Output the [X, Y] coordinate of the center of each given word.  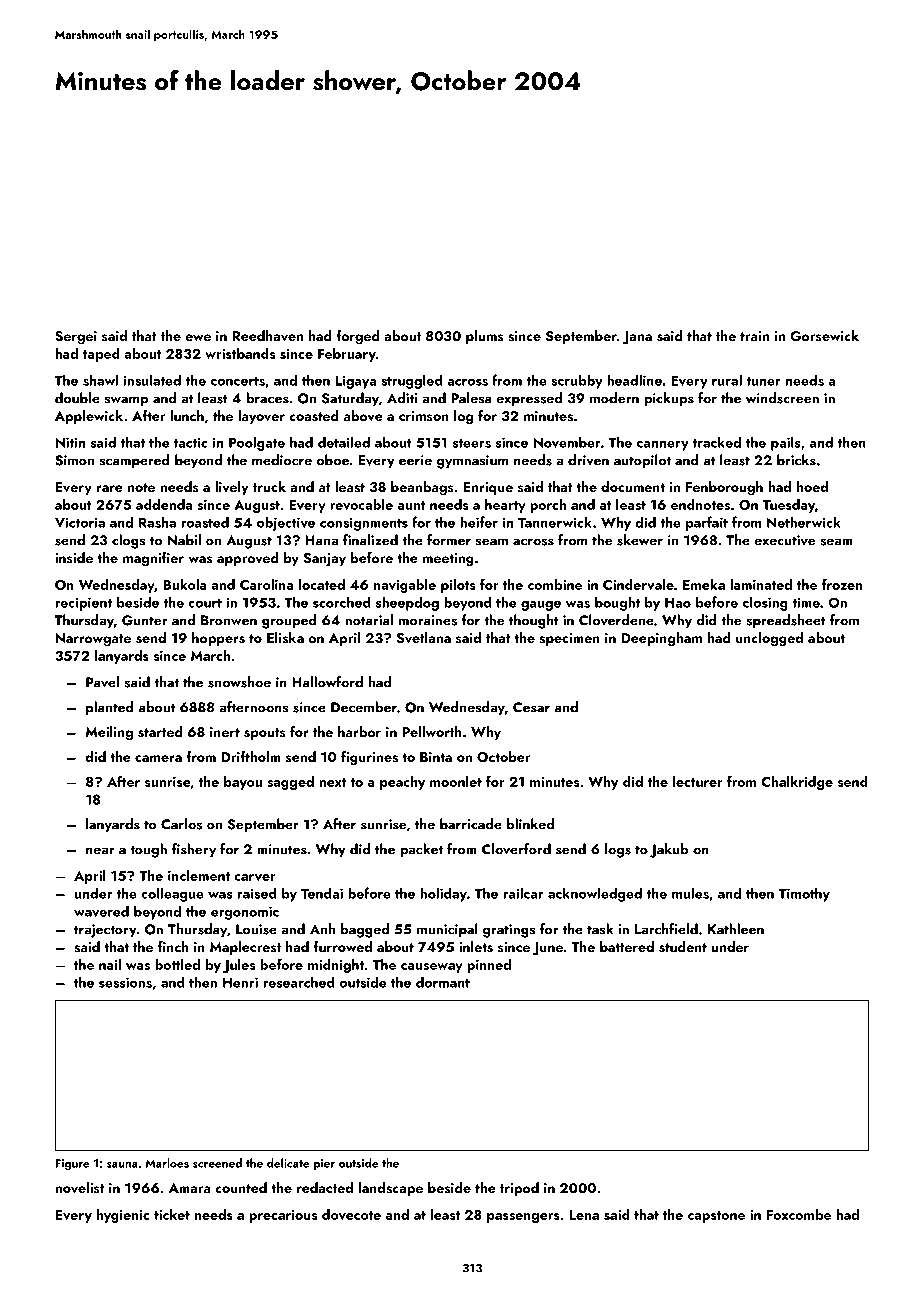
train [754, 336]
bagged [365, 930]
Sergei [76, 338]
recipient [83, 604]
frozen [842, 584]
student [683, 947]
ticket [172, 1214]
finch [173, 946]
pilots [458, 586]
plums [484, 337]
